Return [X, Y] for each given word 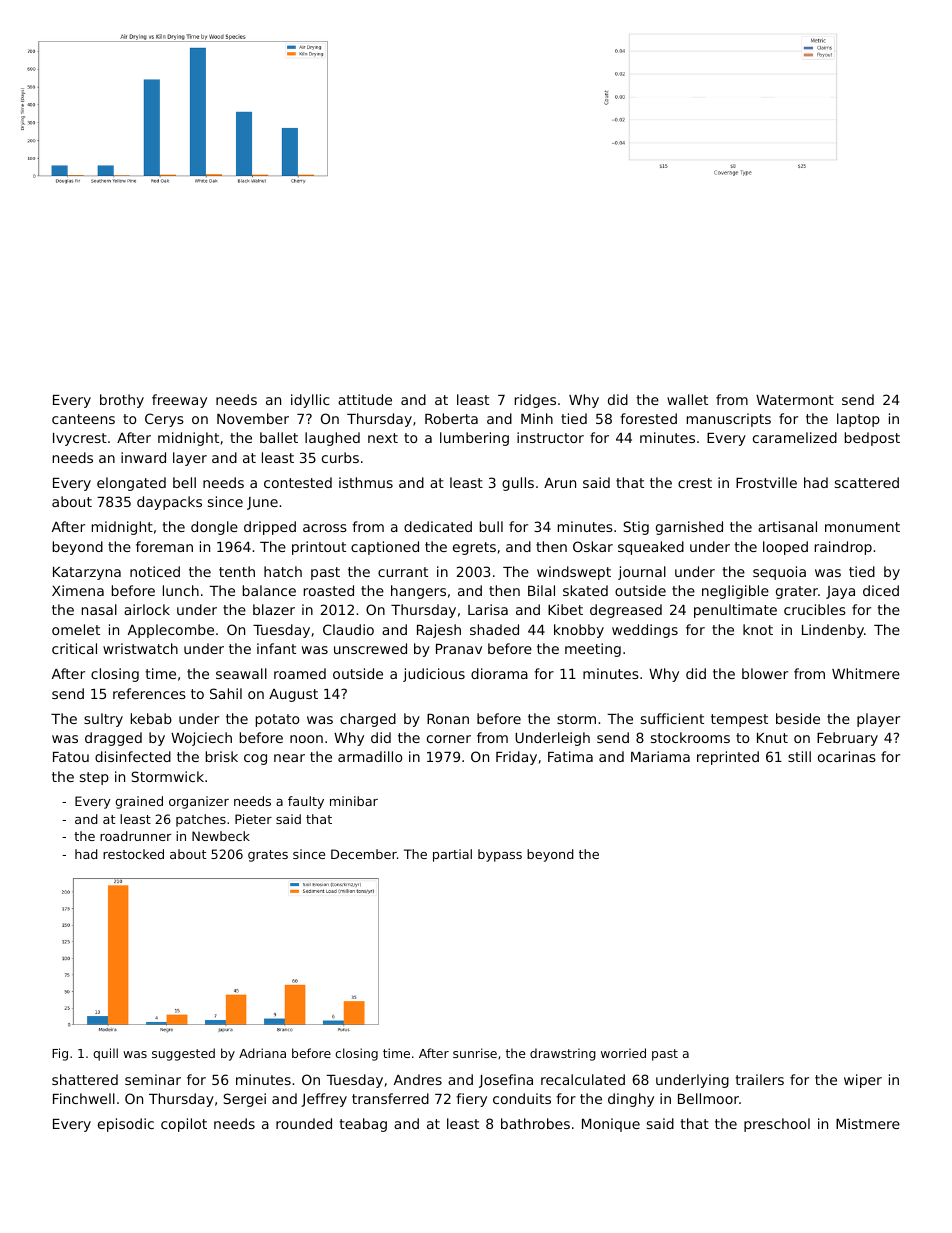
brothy [122, 401]
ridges [535, 401]
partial [452, 855]
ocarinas [847, 756]
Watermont [795, 400]
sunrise [475, 1053]
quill [105, 1054]
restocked [133, 854]
